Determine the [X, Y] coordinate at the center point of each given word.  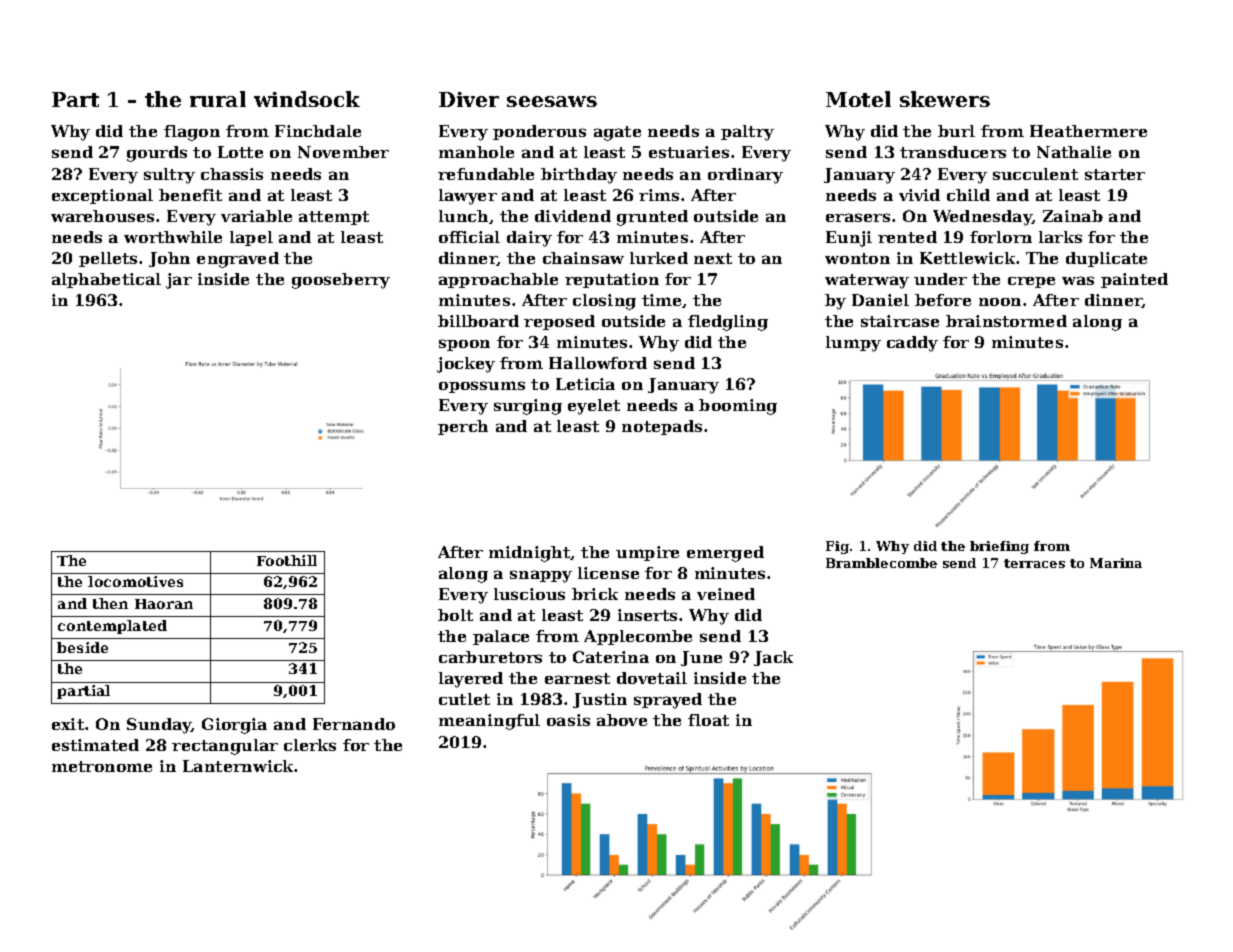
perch [463, 427]
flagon [192, 133]
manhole [476, 152]
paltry [747, 133]
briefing [999, 547]
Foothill [287, 560]
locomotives [135, 581]
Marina [1116, 563]
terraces [1034, 563]
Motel [858, 99]
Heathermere [1088, 131]
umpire [647, 553]
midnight [530, 554]
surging [528, 407]
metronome [102, 766]
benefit [190, 195]
